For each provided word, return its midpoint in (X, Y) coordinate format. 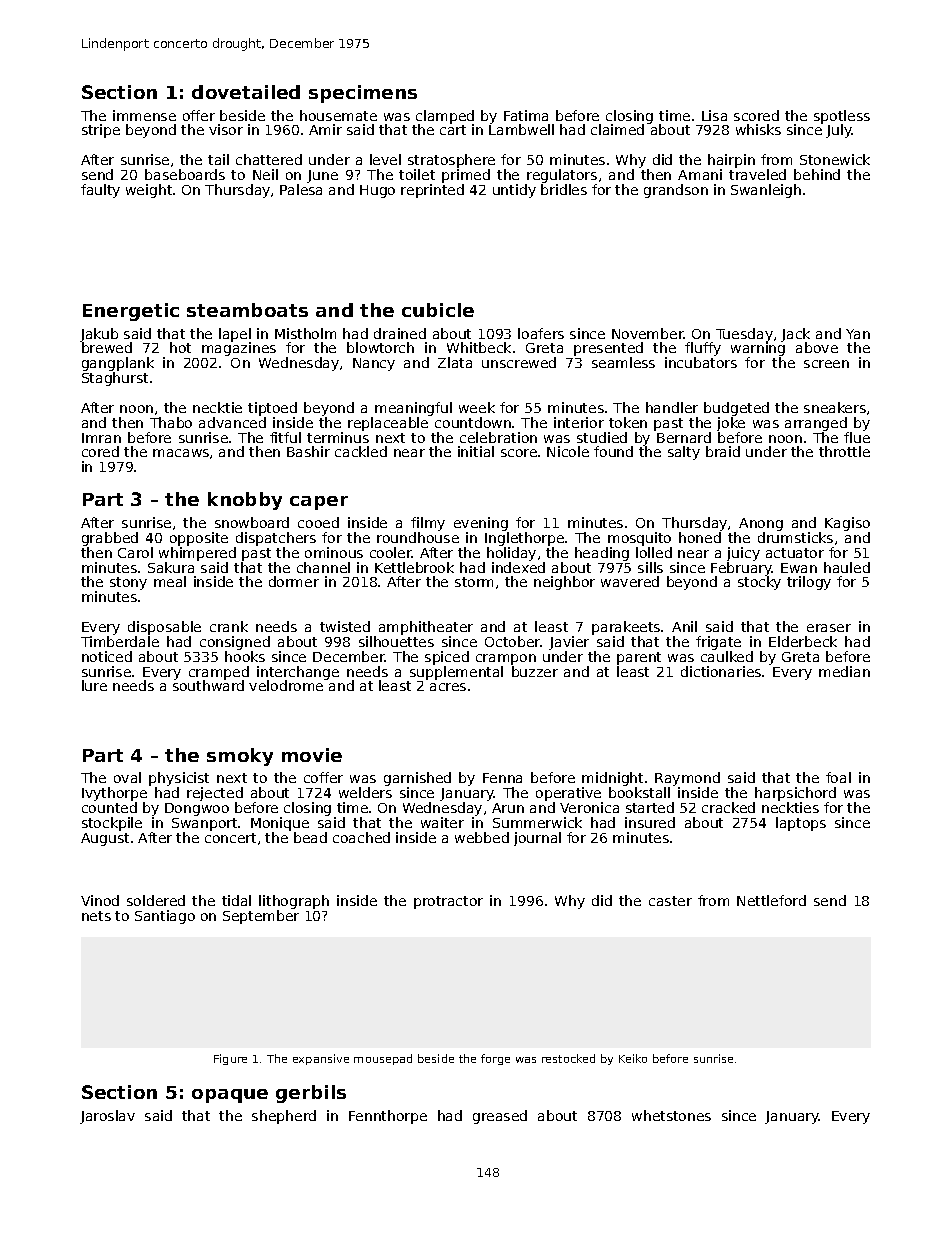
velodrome (286, 686)
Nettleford (771, 900)
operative (568, 794)
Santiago (165, 917)
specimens (363, 94)
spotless (842, 117)
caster (670, 901)
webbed (482, 837)
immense (144, 115)
